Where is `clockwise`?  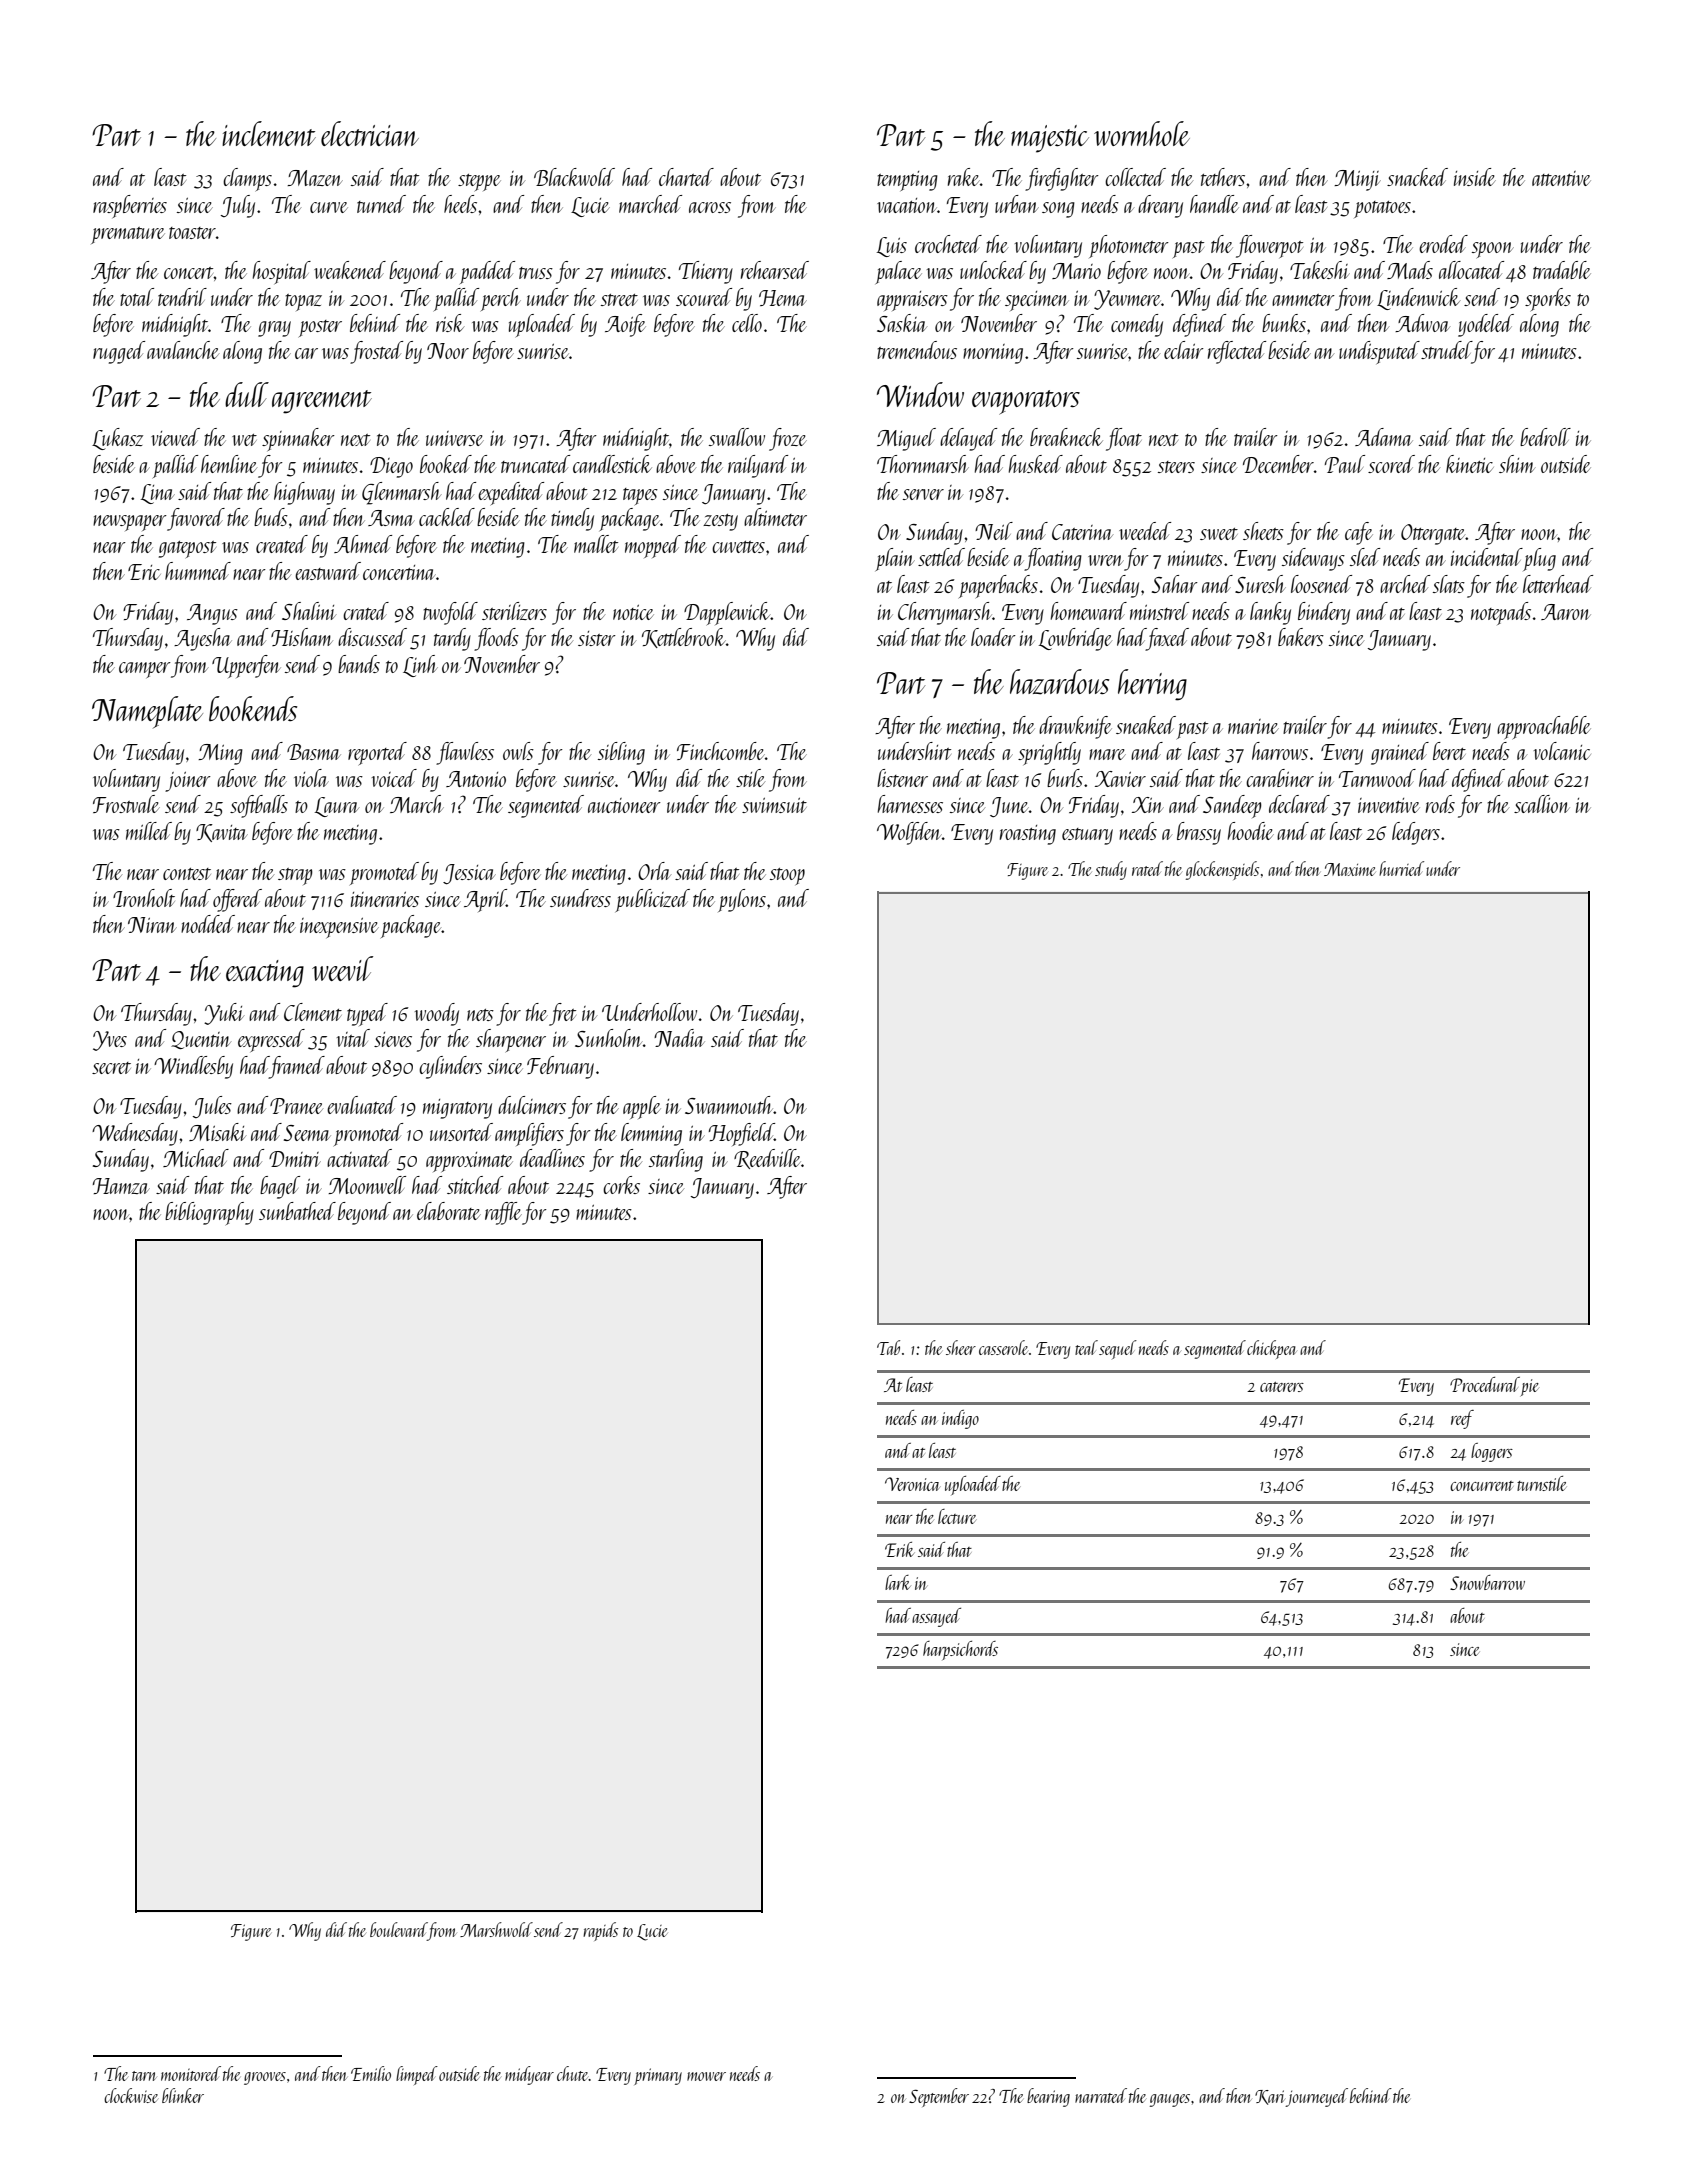
clockwise is located at coordinates (131, 2095).
